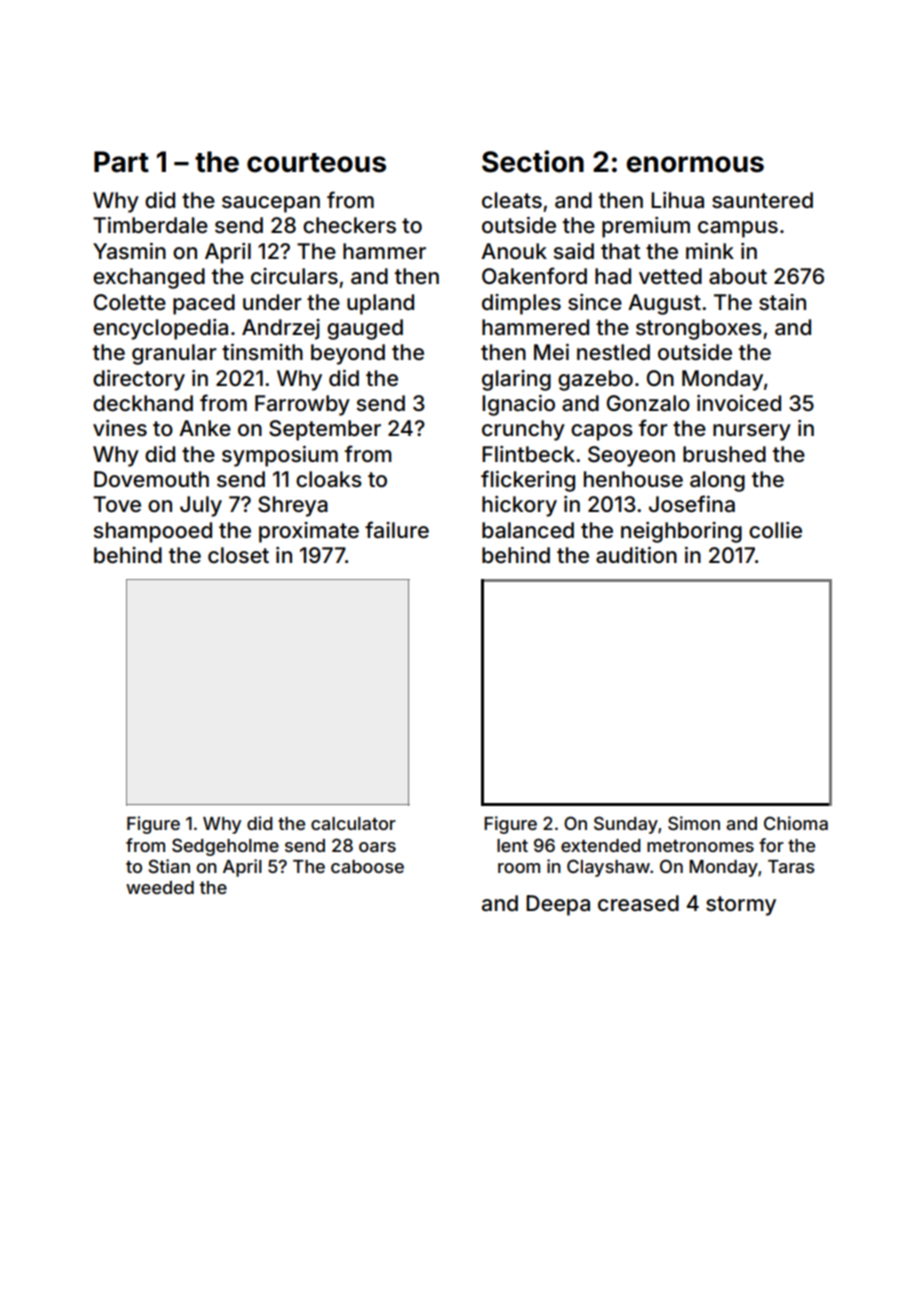  Describe the element at coordinates (782, 302) in the image. I see `stain` at that location.
